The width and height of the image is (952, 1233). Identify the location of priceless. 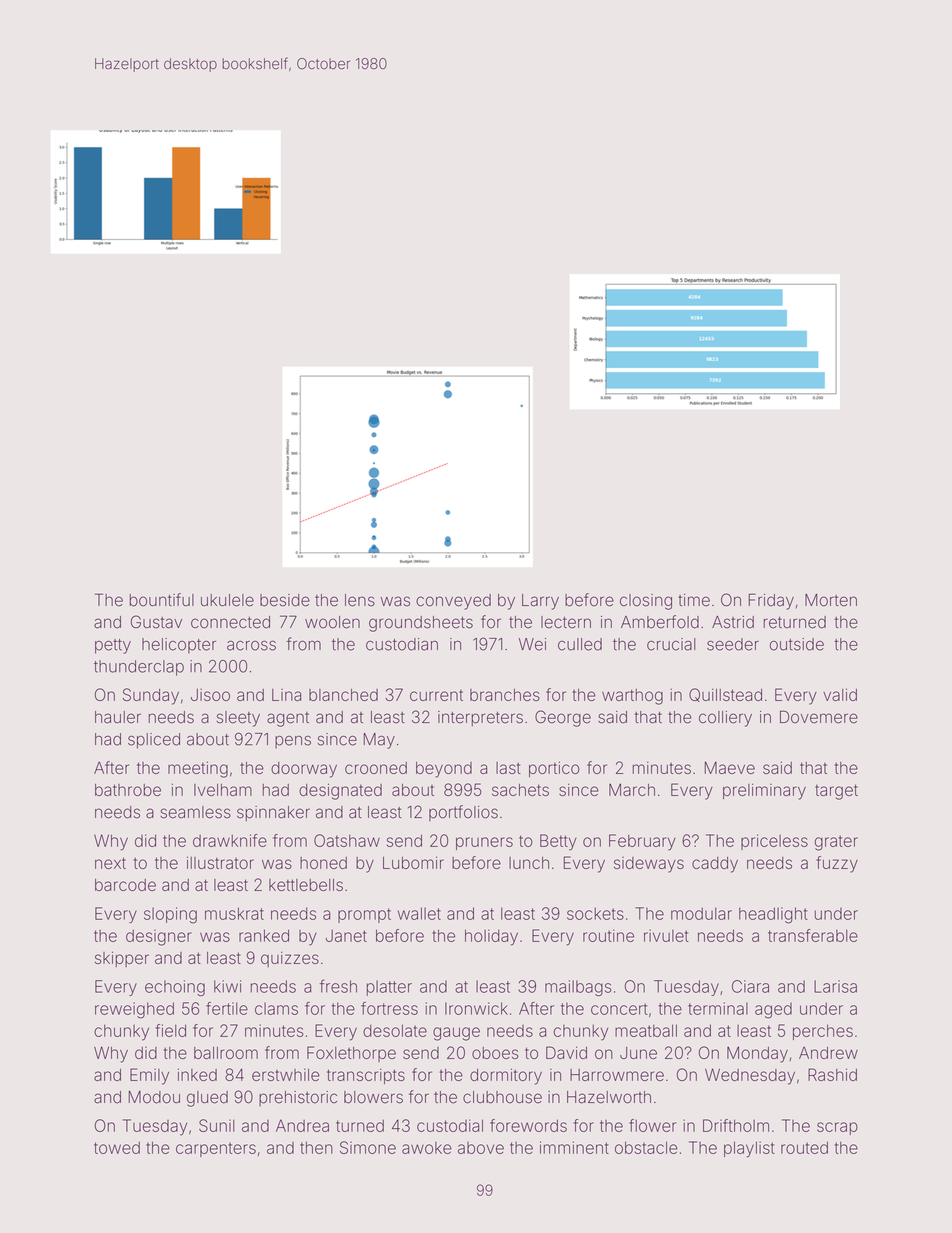
(774, 842).
